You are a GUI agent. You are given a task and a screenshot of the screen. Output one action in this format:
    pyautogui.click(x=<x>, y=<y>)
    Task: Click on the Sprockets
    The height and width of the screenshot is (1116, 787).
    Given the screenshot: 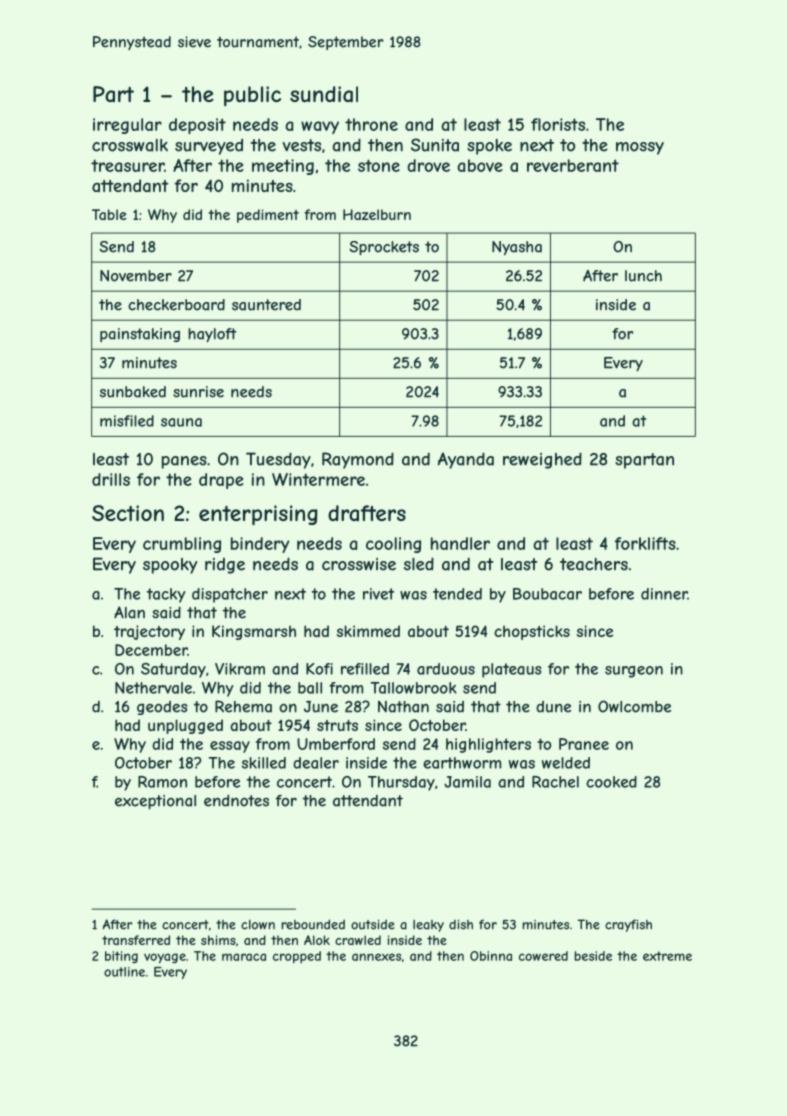 What is the action you would take?
    pyautogui.click(x=384, y=248)
